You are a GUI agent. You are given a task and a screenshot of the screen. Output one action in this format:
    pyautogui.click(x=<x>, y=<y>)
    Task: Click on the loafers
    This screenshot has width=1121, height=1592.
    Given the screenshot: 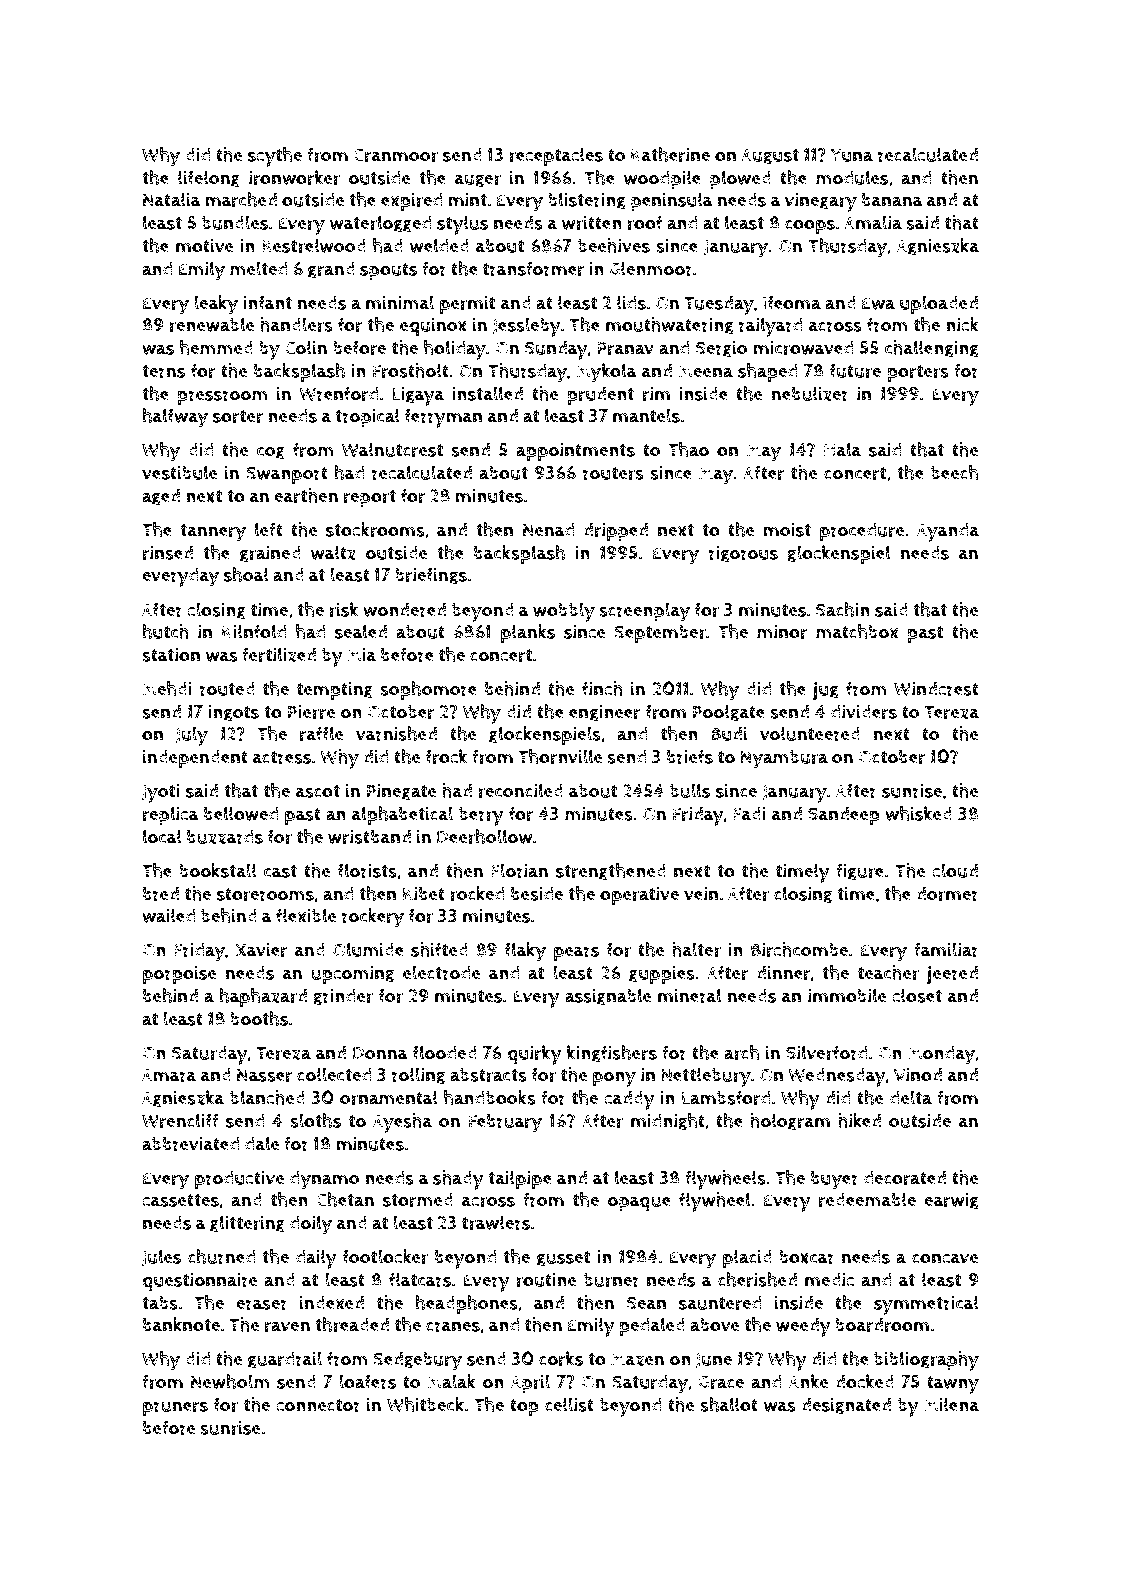 What is the action you would take?
    pyautogui.click(x=367, y=1381)
